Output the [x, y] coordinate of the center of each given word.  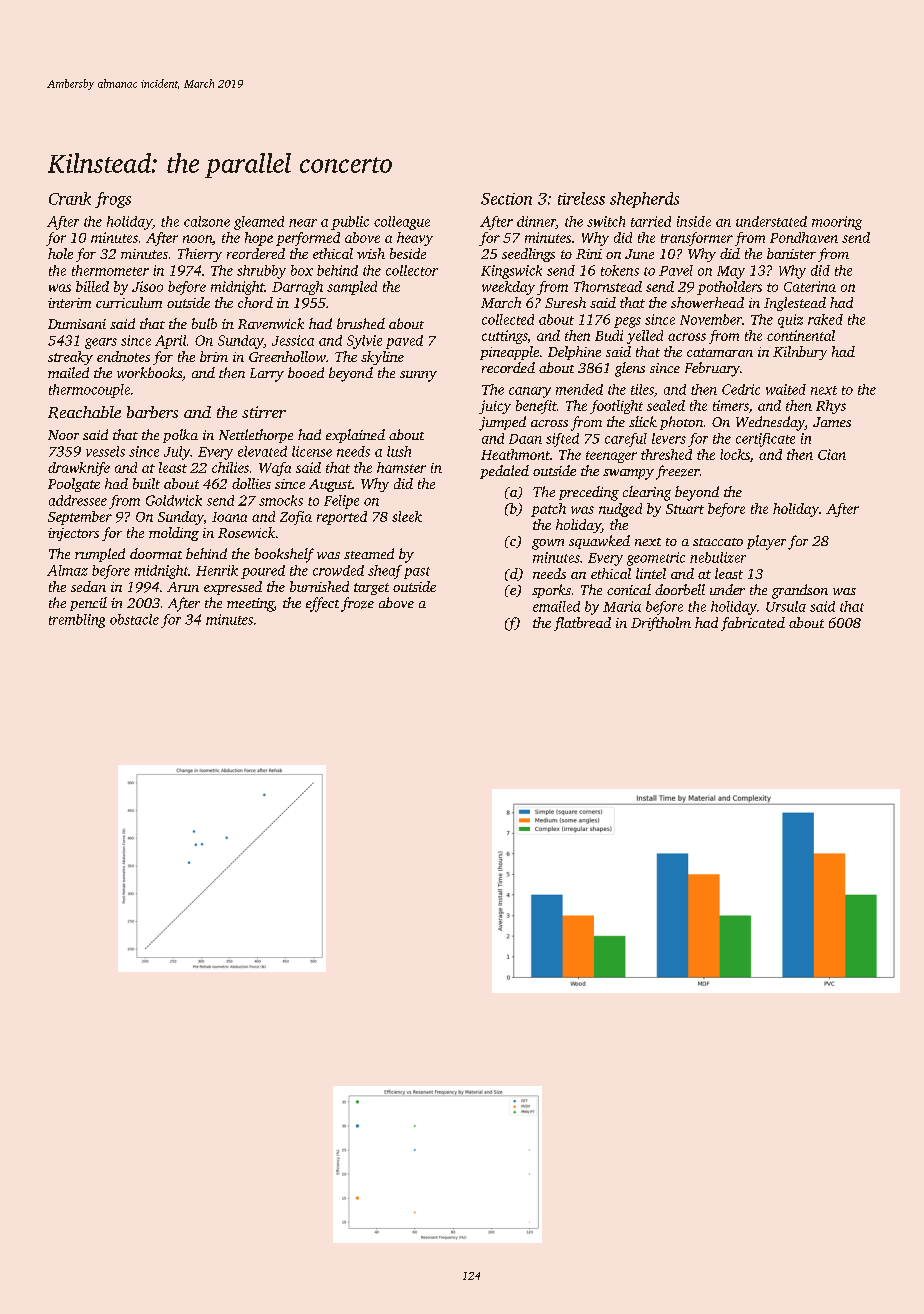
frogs [113, 200]
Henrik [217, 570]
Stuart [685, 509]
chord [255, 302]
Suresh [565, 302]
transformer [697, 239]
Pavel [676, 270]
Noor [63, 435]
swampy [628, 474]
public [350, 223]
